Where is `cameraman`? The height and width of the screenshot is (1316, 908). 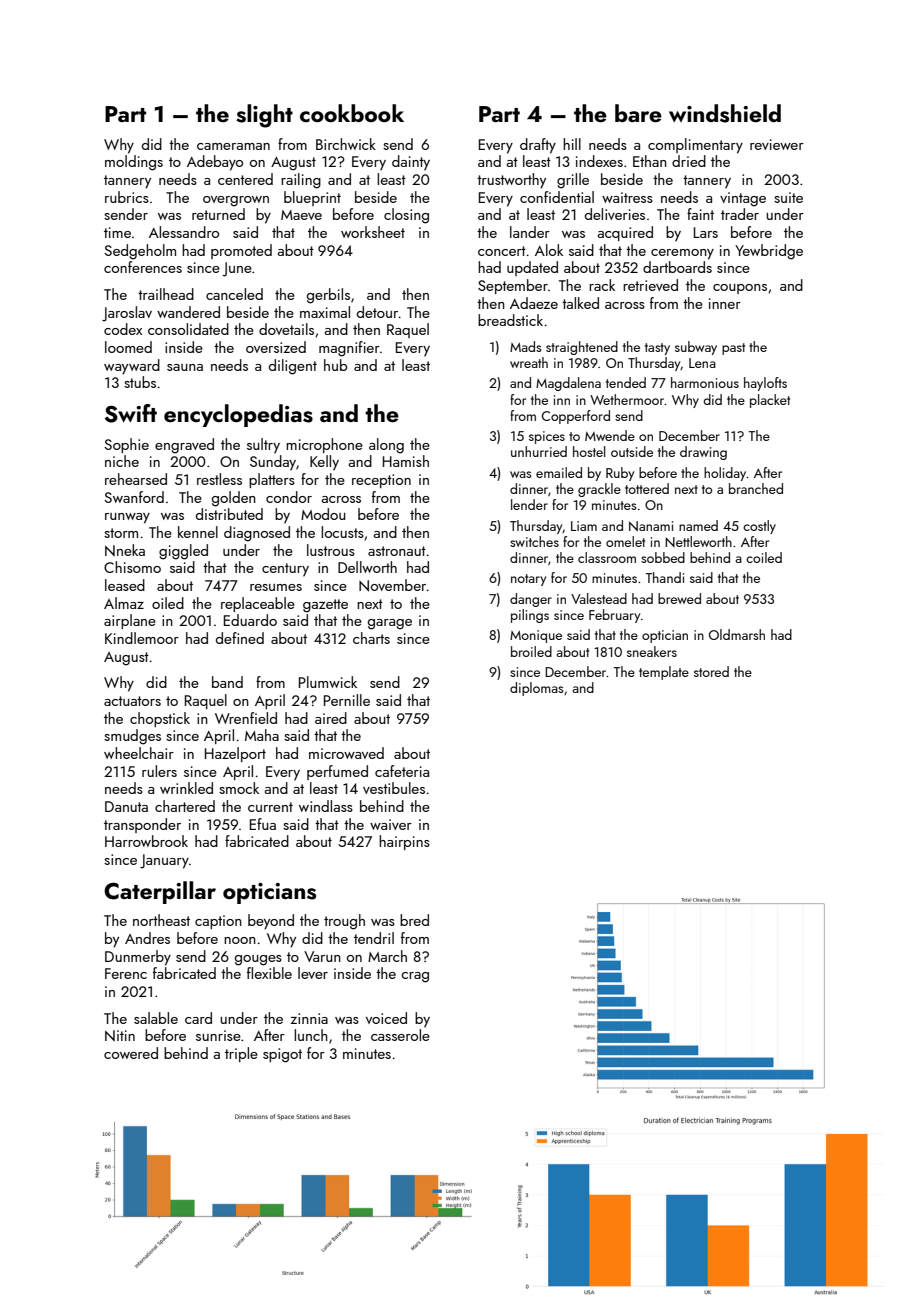 cameraman is located at coordinates (233, 146).
